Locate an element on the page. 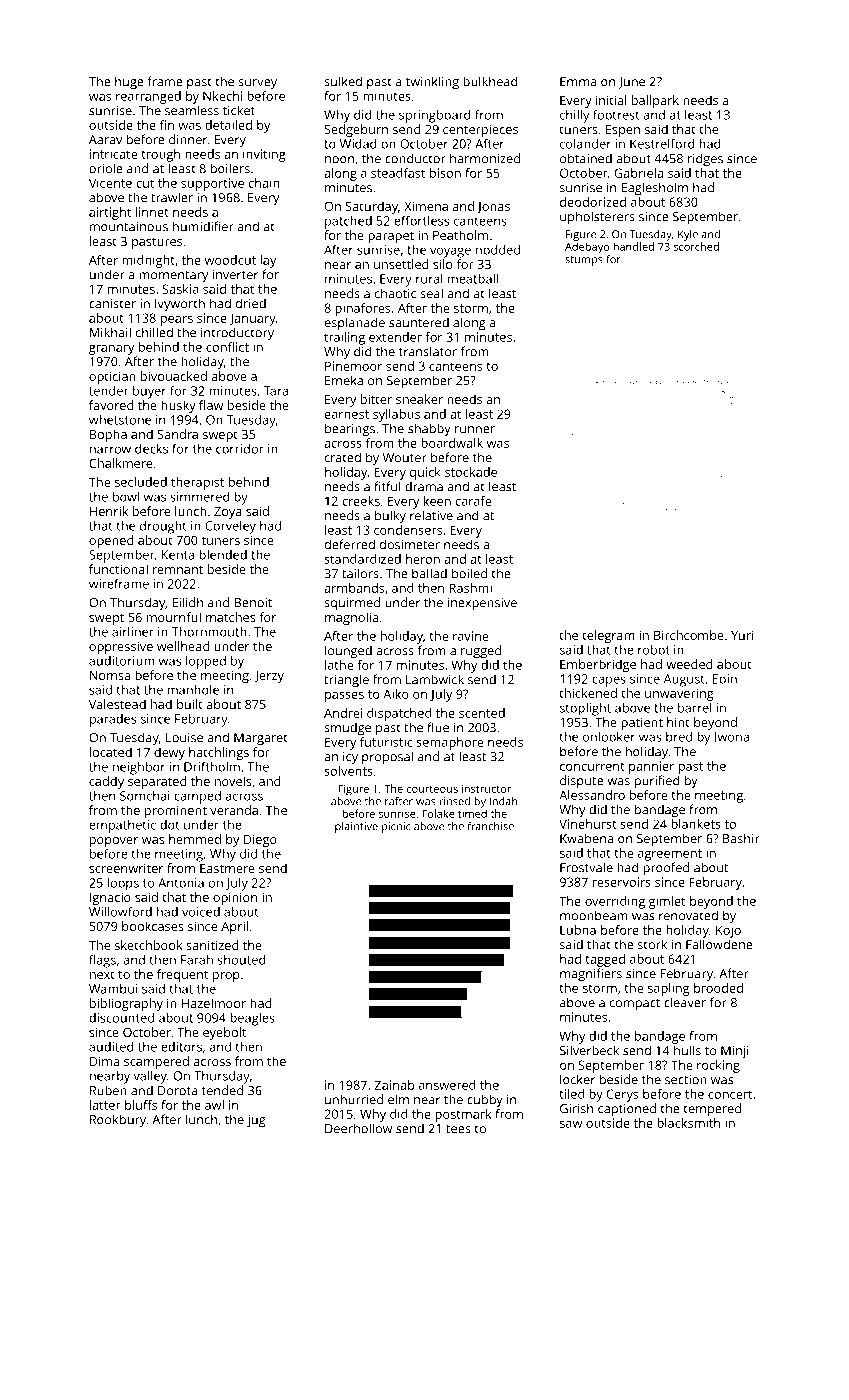 The width and height of the image is (849, 1400). hemmed is located at coordinates (195, 839).
